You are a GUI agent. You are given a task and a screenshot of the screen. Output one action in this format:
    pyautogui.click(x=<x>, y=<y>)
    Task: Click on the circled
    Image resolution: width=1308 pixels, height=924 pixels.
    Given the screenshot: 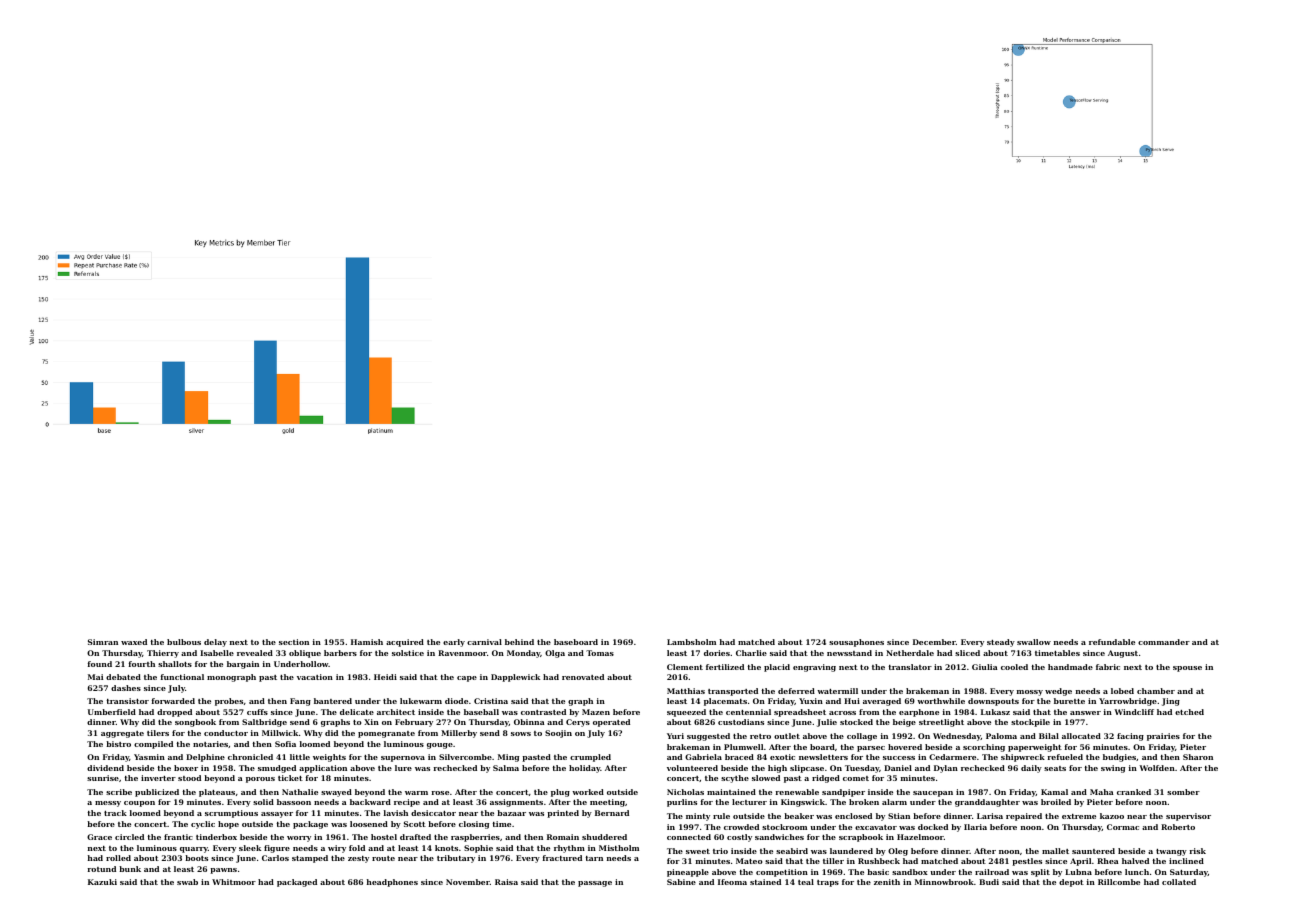 What is the action you would take?
    pyautogui.click(x=129, y=837)
